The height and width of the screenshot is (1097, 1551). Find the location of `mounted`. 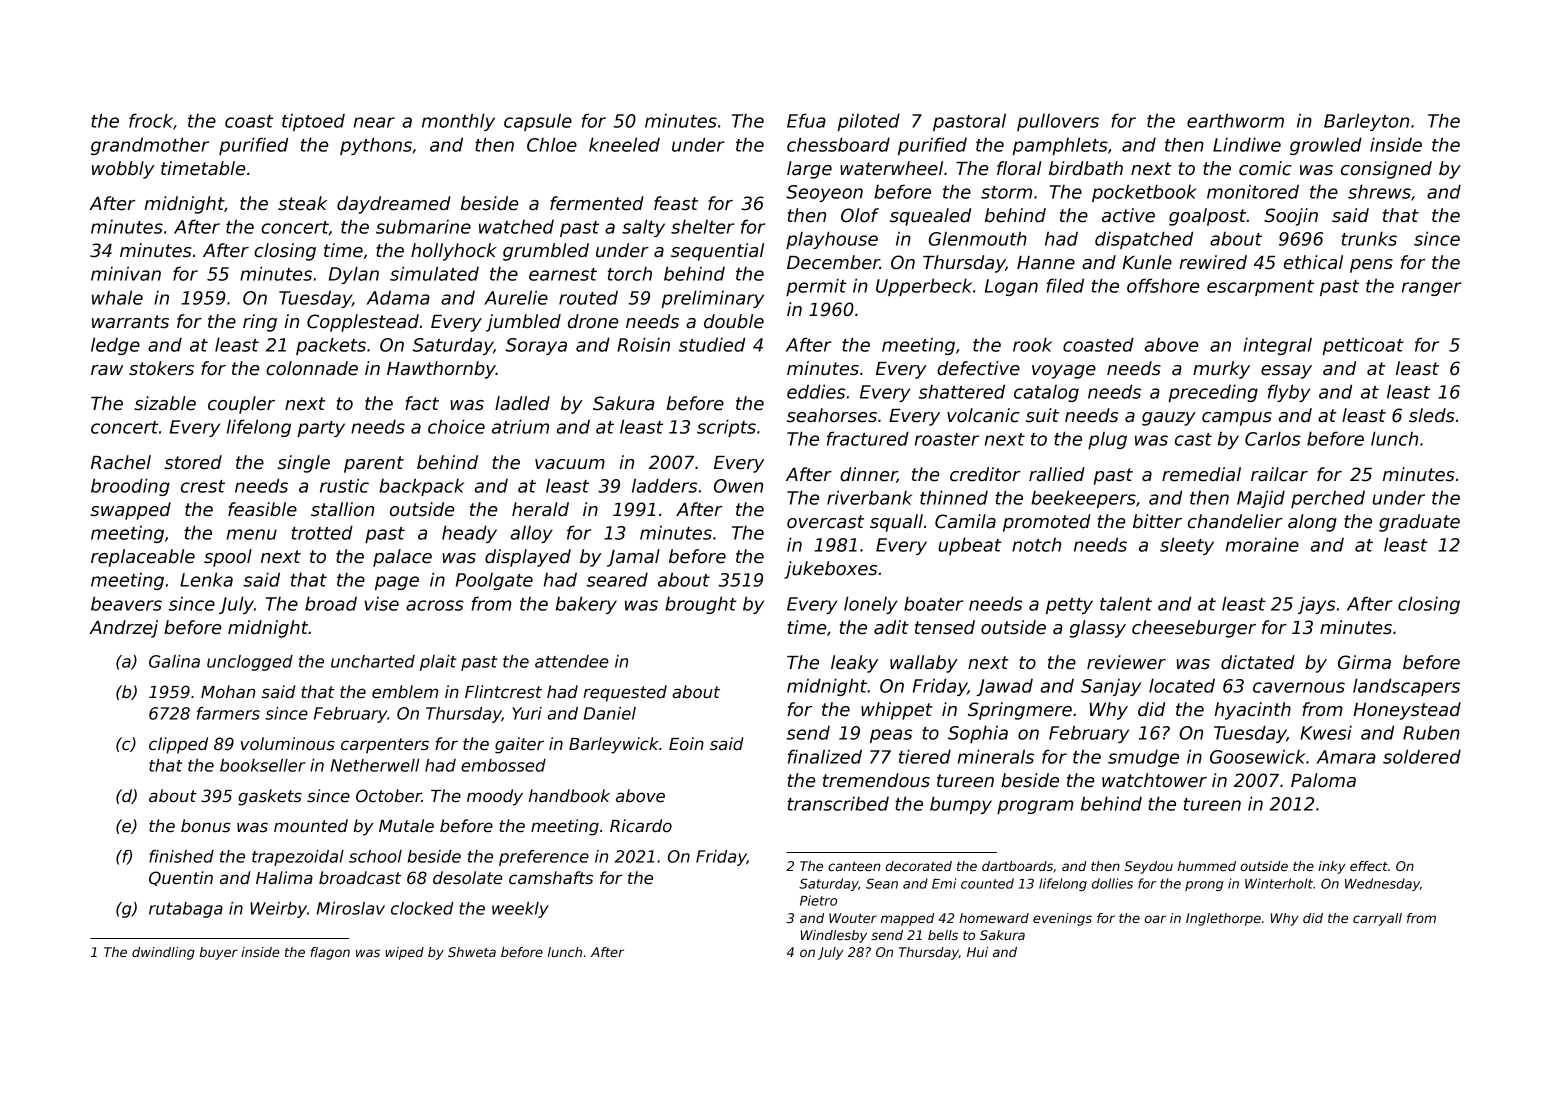

mounted is located at coordinates (311, 826).
